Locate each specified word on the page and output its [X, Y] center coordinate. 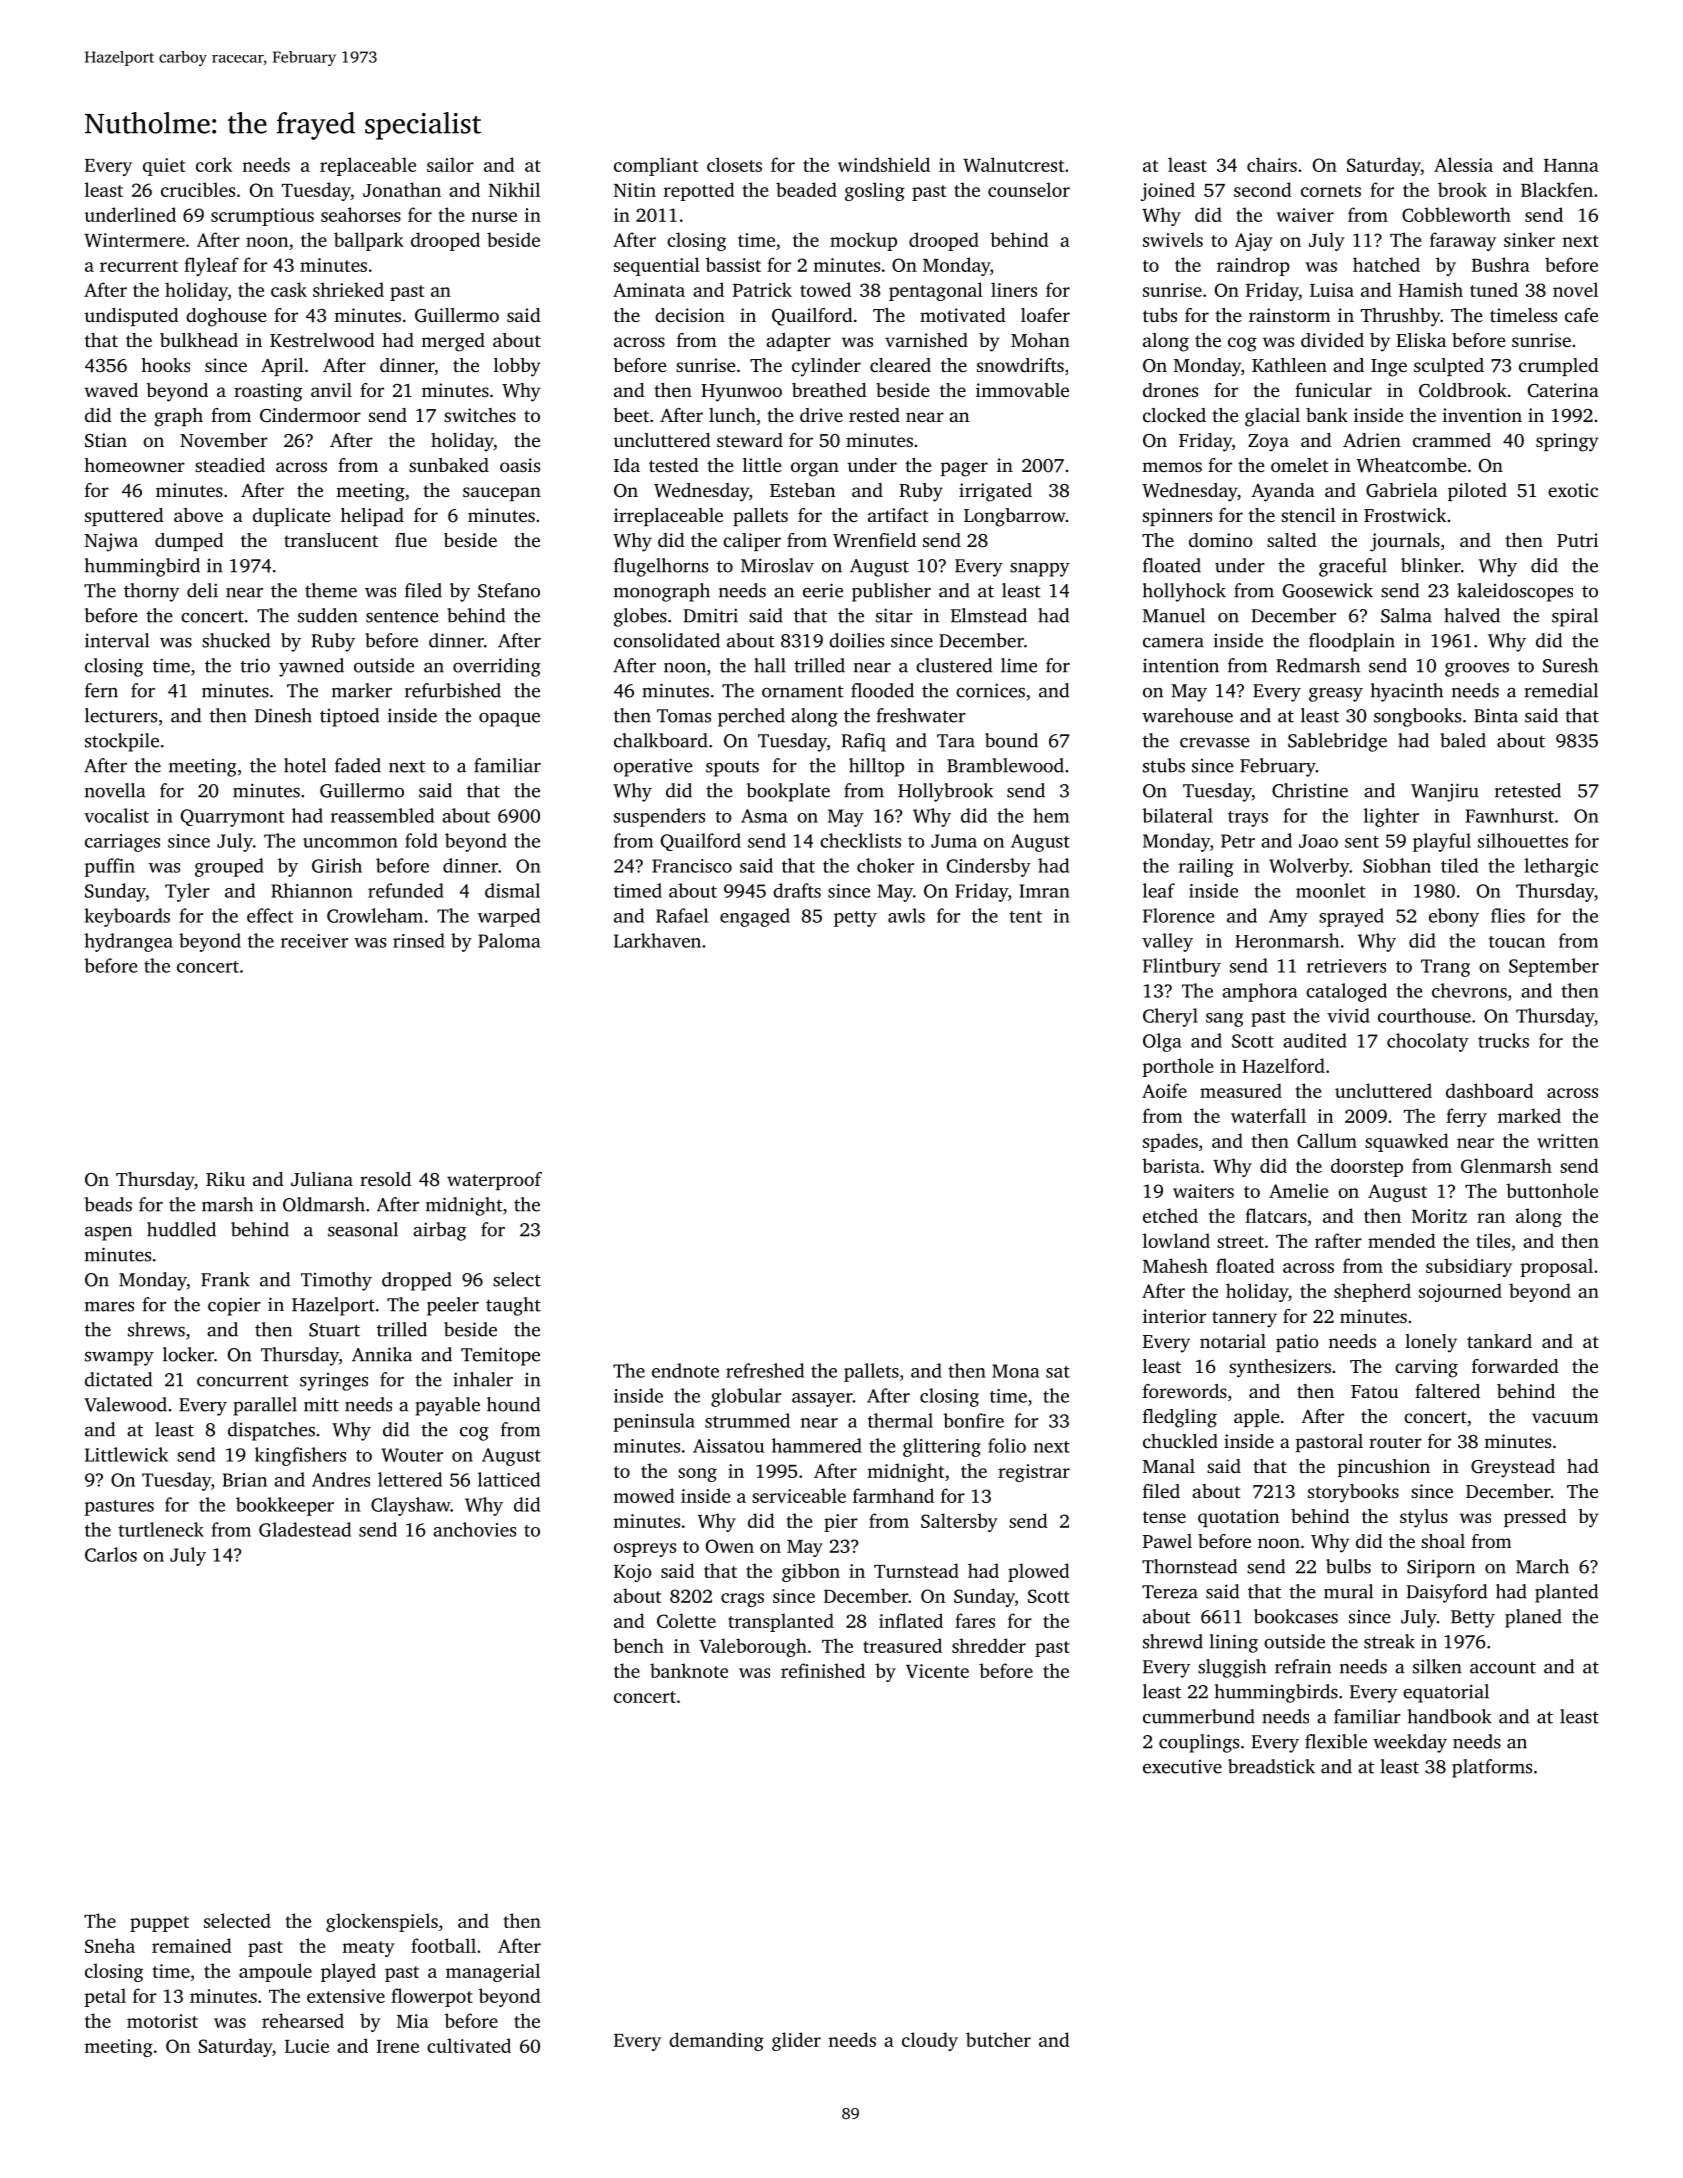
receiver [314, 941]
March [1542, 1566]
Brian [245, 1480]
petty [855, 919]
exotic [1573, 490]
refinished [823, 1670]
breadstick [1271, 1766]
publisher [891, 592]
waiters [1203, 1191]
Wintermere [134, 240]
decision [690, 315]
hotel [305, 765]
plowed [1039, 1572]
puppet [159, 1924]
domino [1221, 540]
